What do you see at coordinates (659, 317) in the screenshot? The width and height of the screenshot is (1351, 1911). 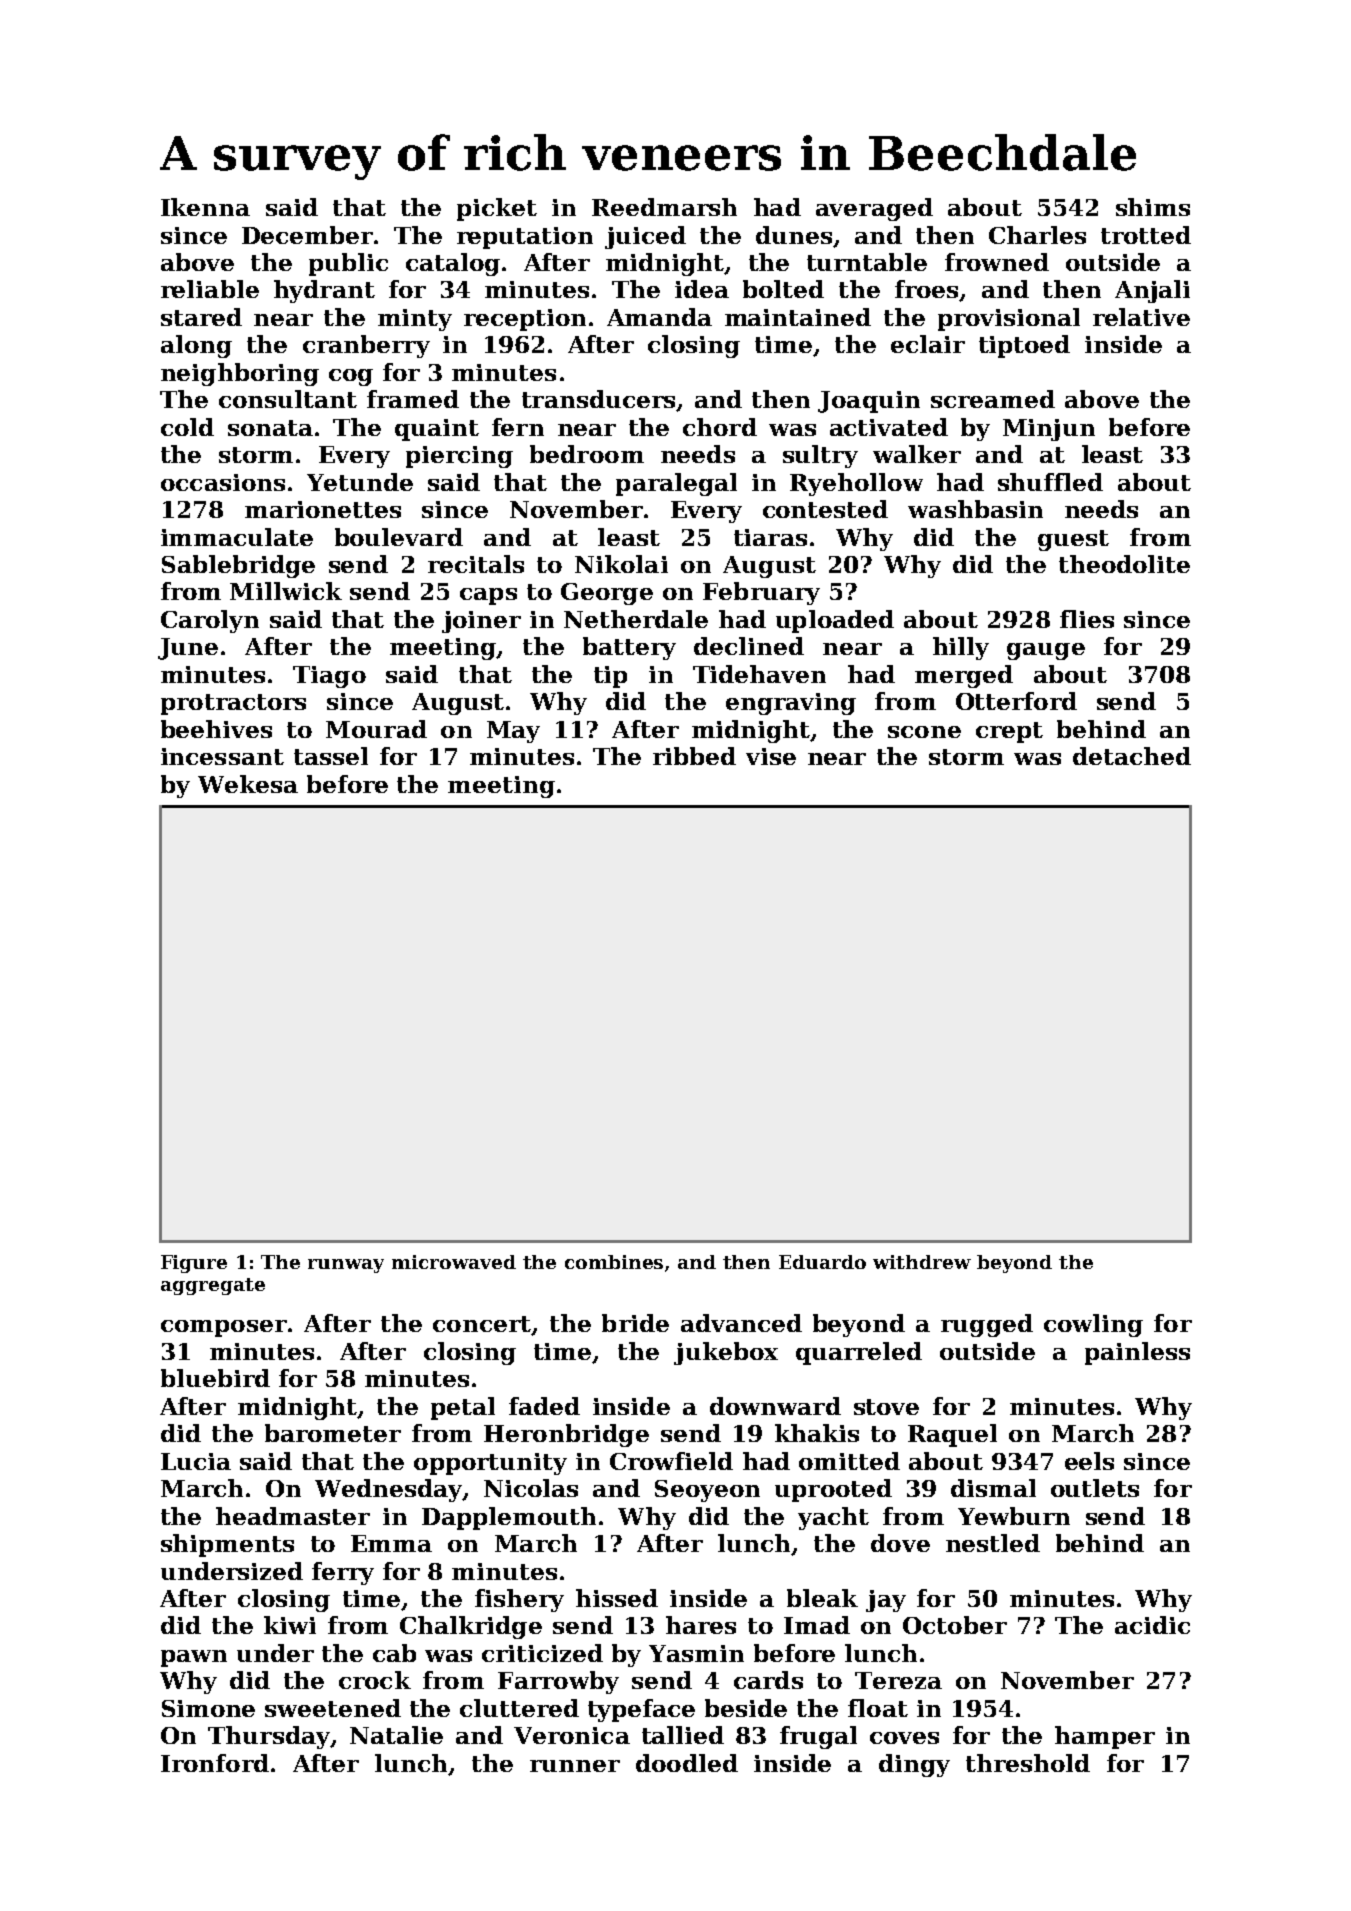 I see `Amanda` at bounding box center [659, 317].
